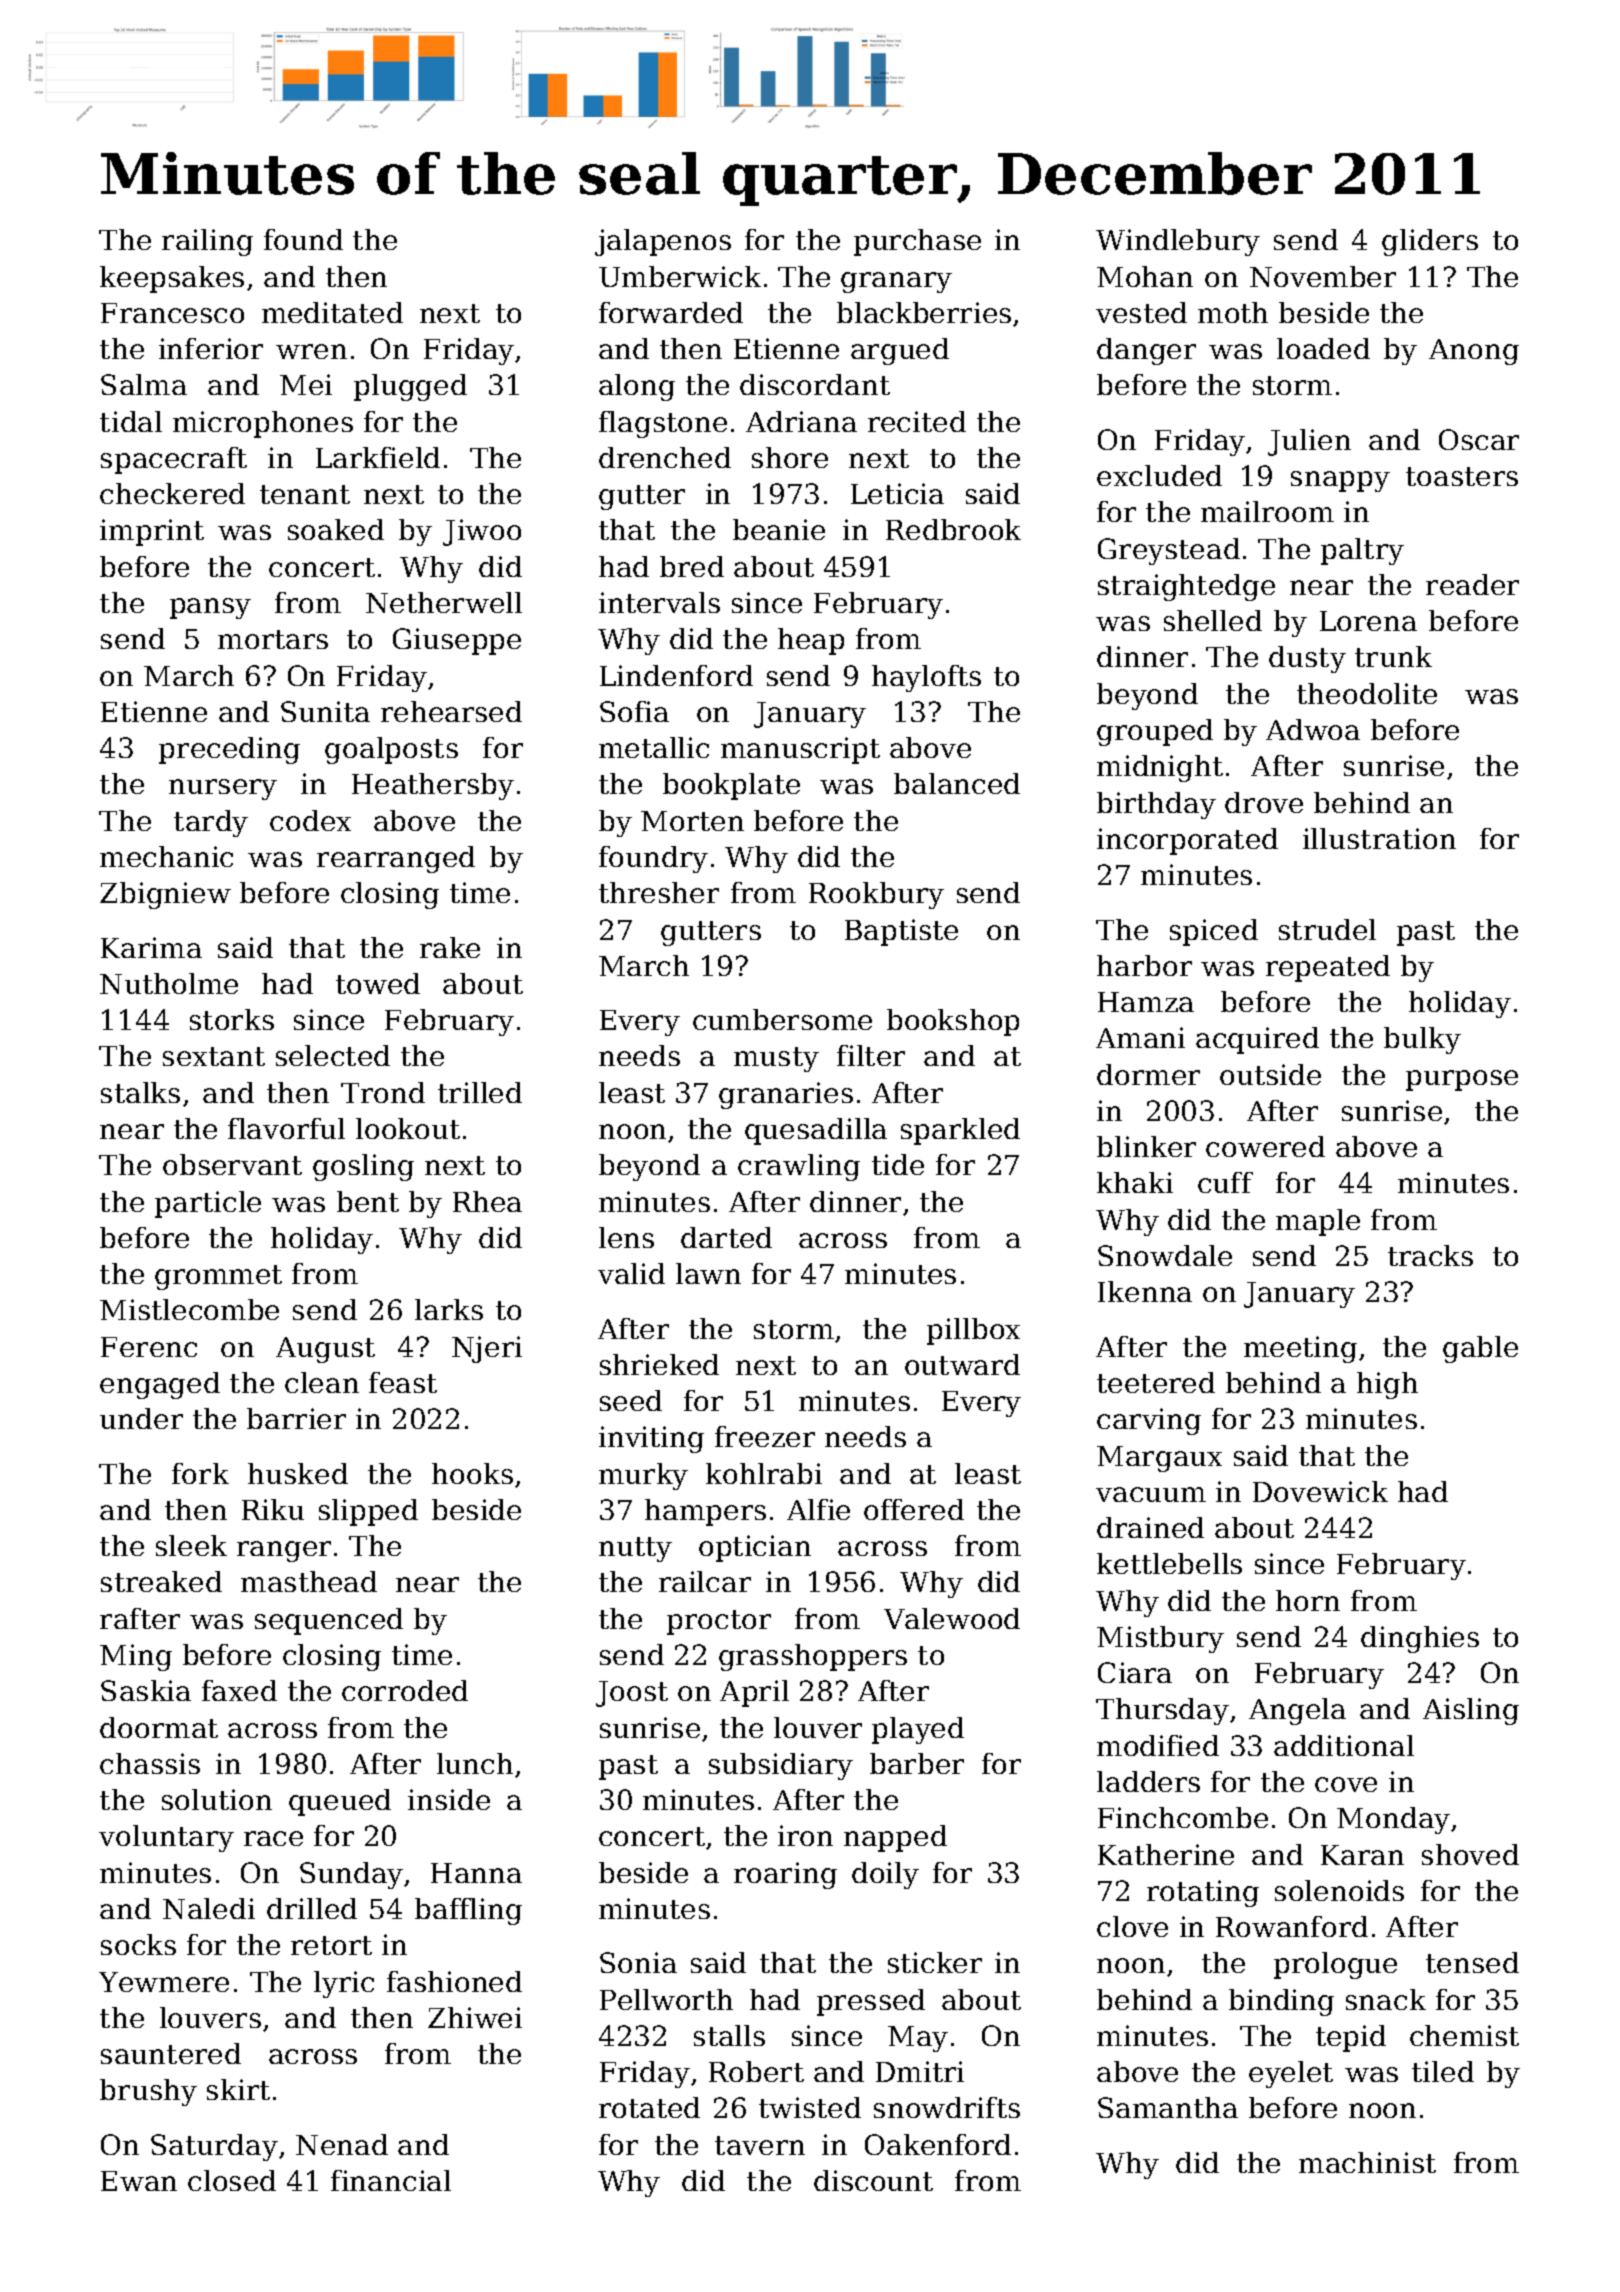 Image resolution: width=1620 pixels, height=2292 pixels. What do you see at coordinates (1430, 242) in the screenshot?
I see `gliders` at bounding box center [1430, 242].
